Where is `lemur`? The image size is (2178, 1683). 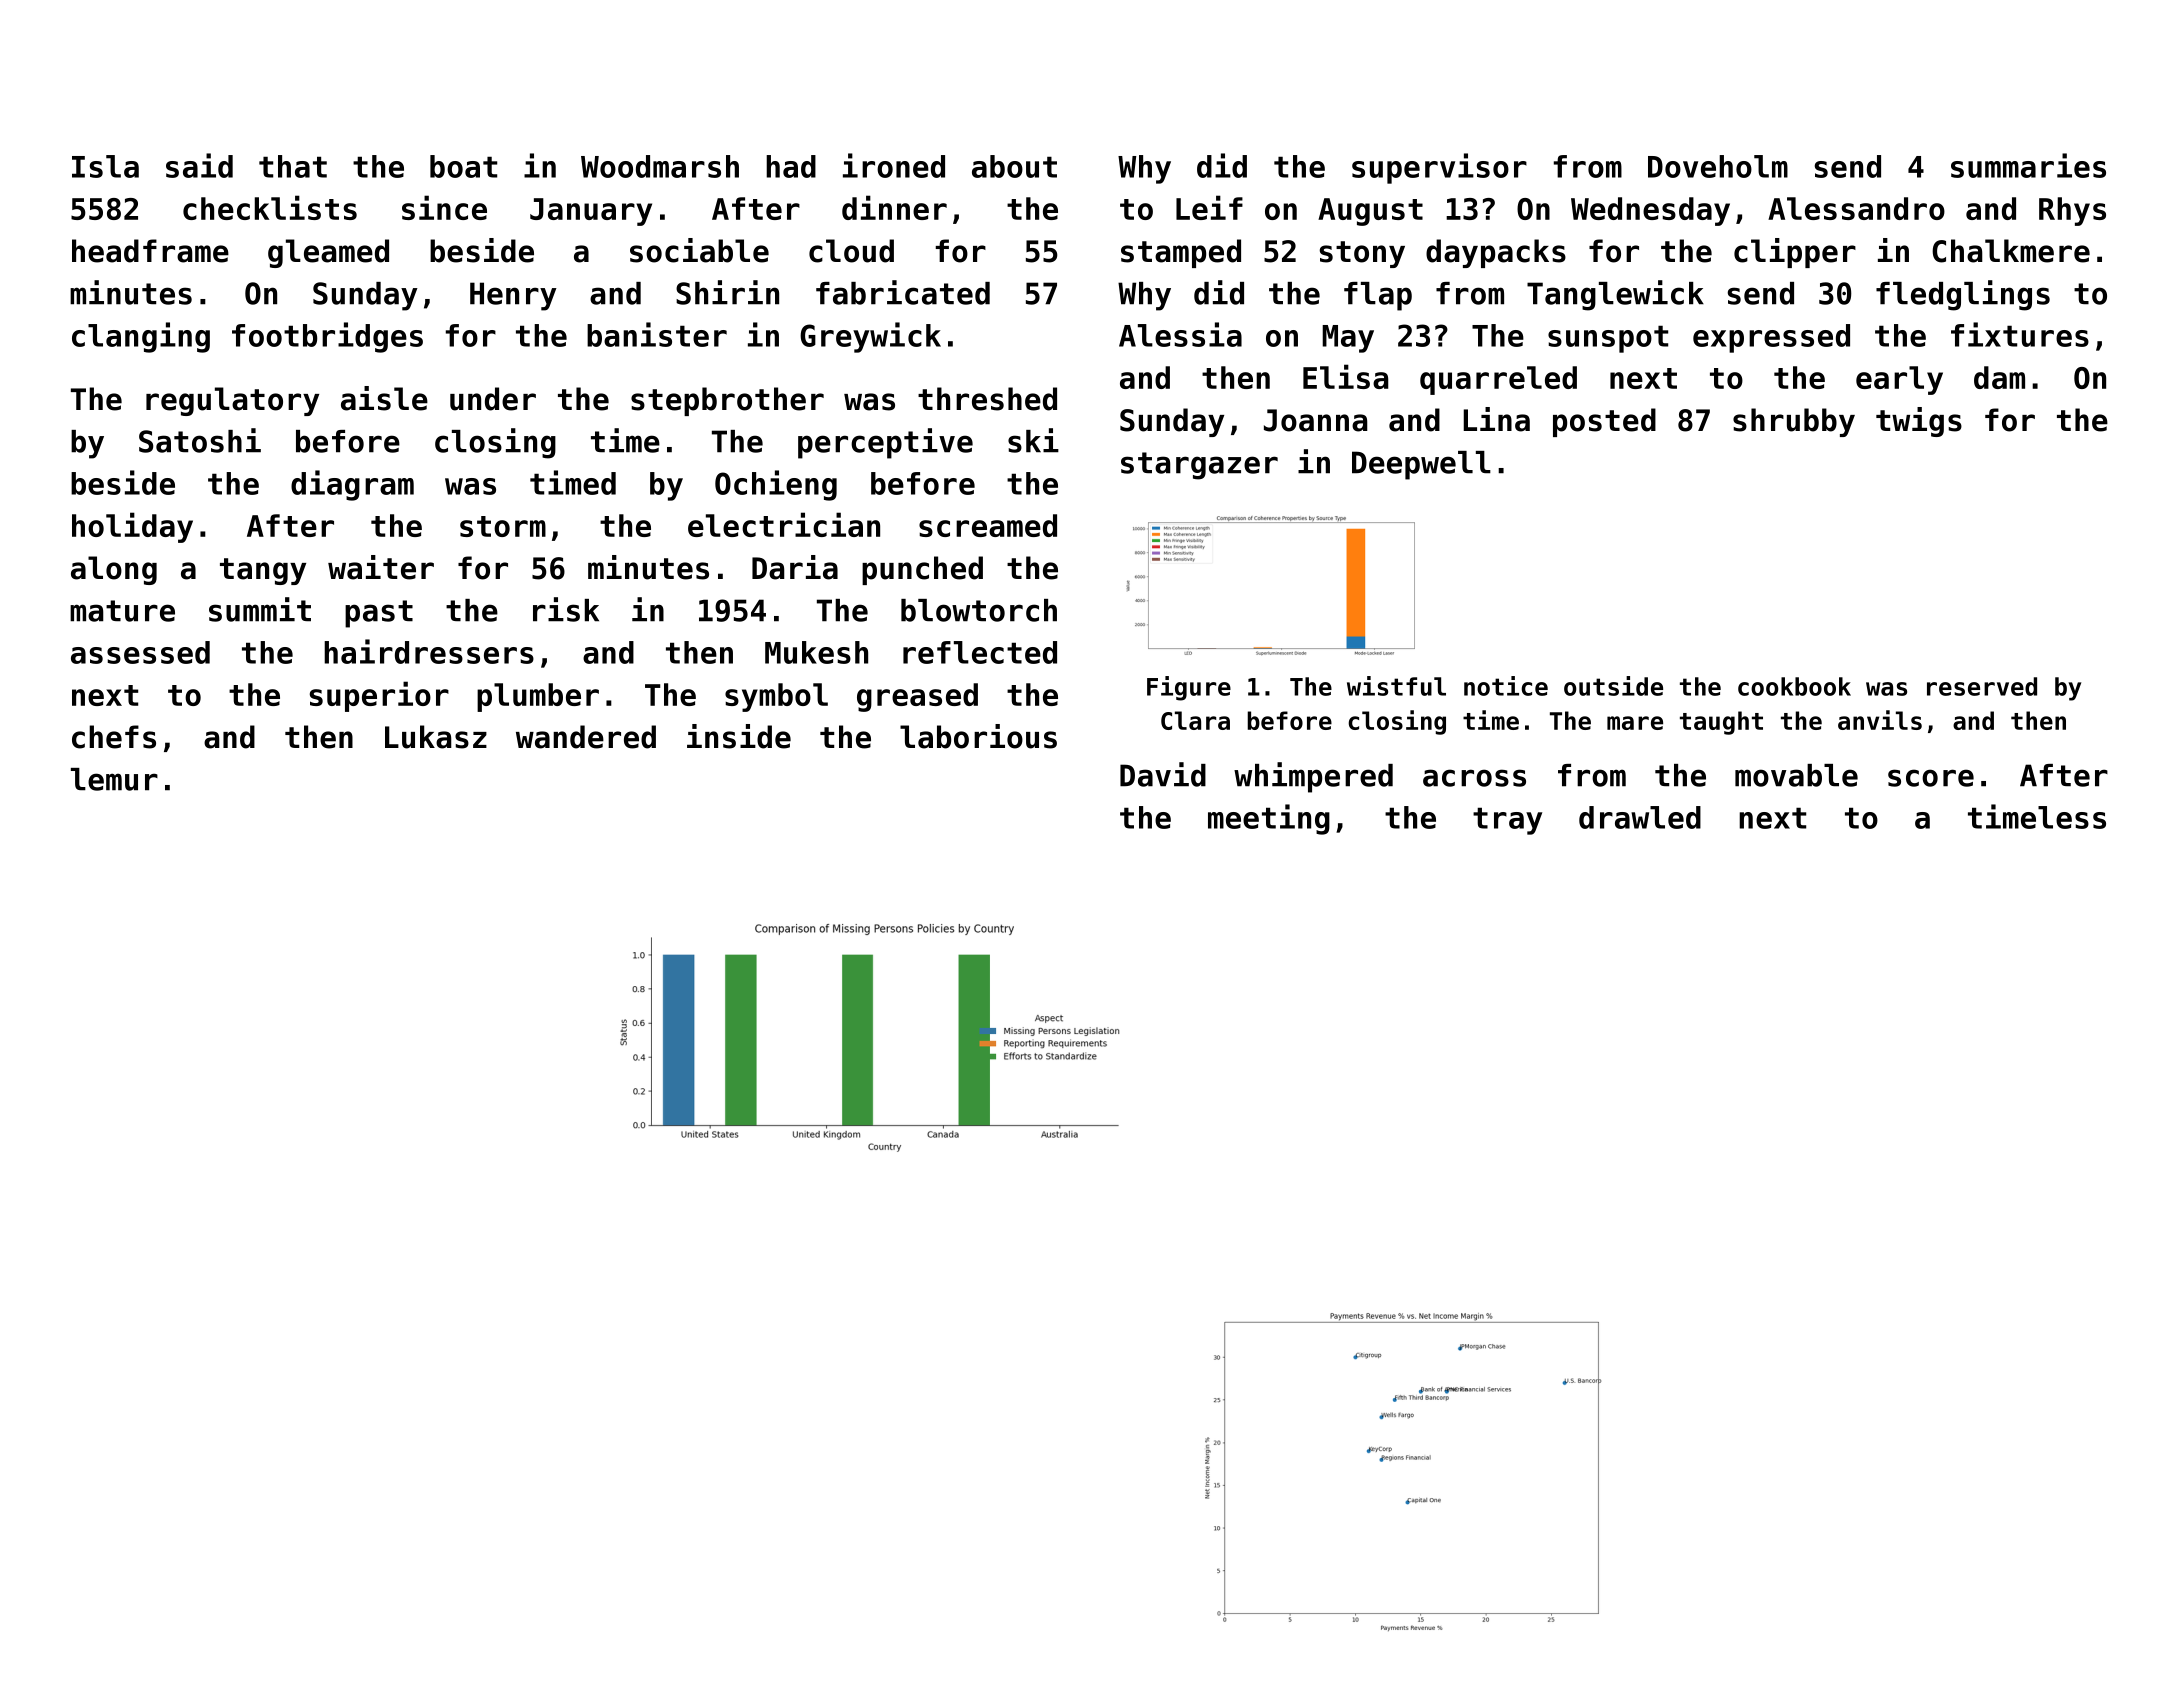
lemur is located at coordinates (114, 779).
